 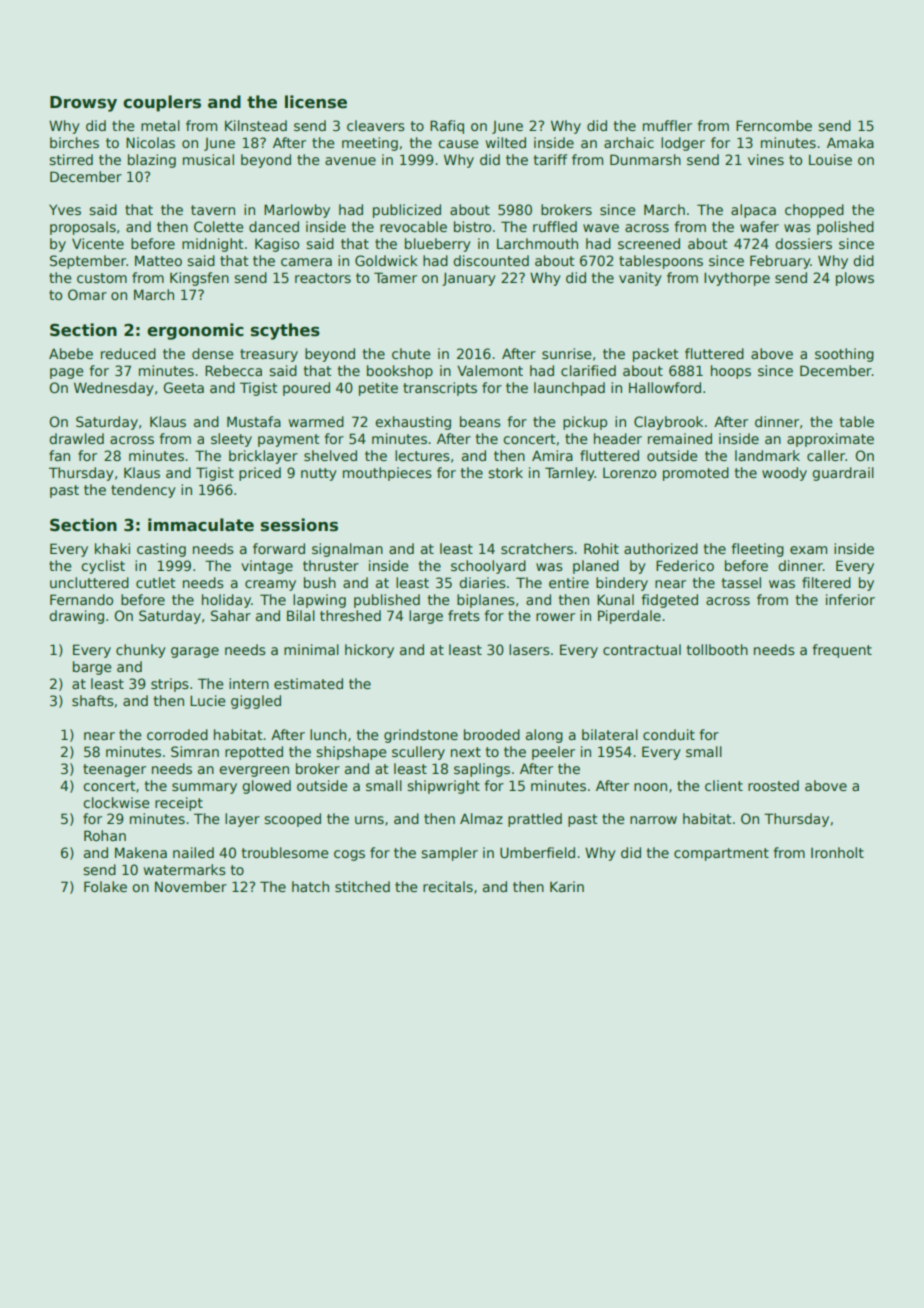 What do you see at coordinates (506, 142) in the screenshot?
I see `wilted` at bounding box center [506, 142].
